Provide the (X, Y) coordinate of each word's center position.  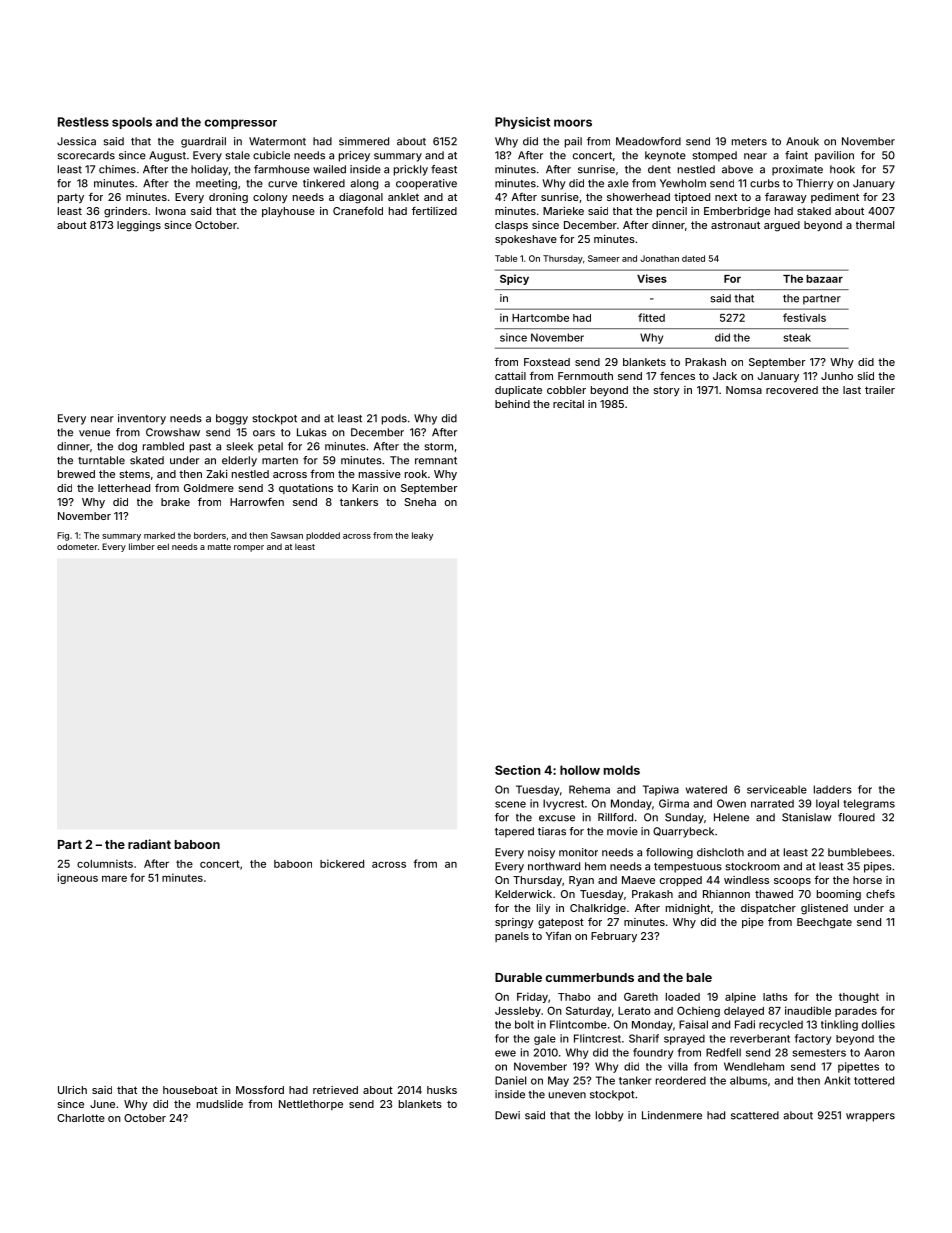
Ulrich (72, 1090)
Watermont (277, 141)
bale (699, 977)
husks (442, 1090)
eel (163, 546)
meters (749, 142)
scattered (755, 1115)
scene (510, 804)
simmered (364, 141)
